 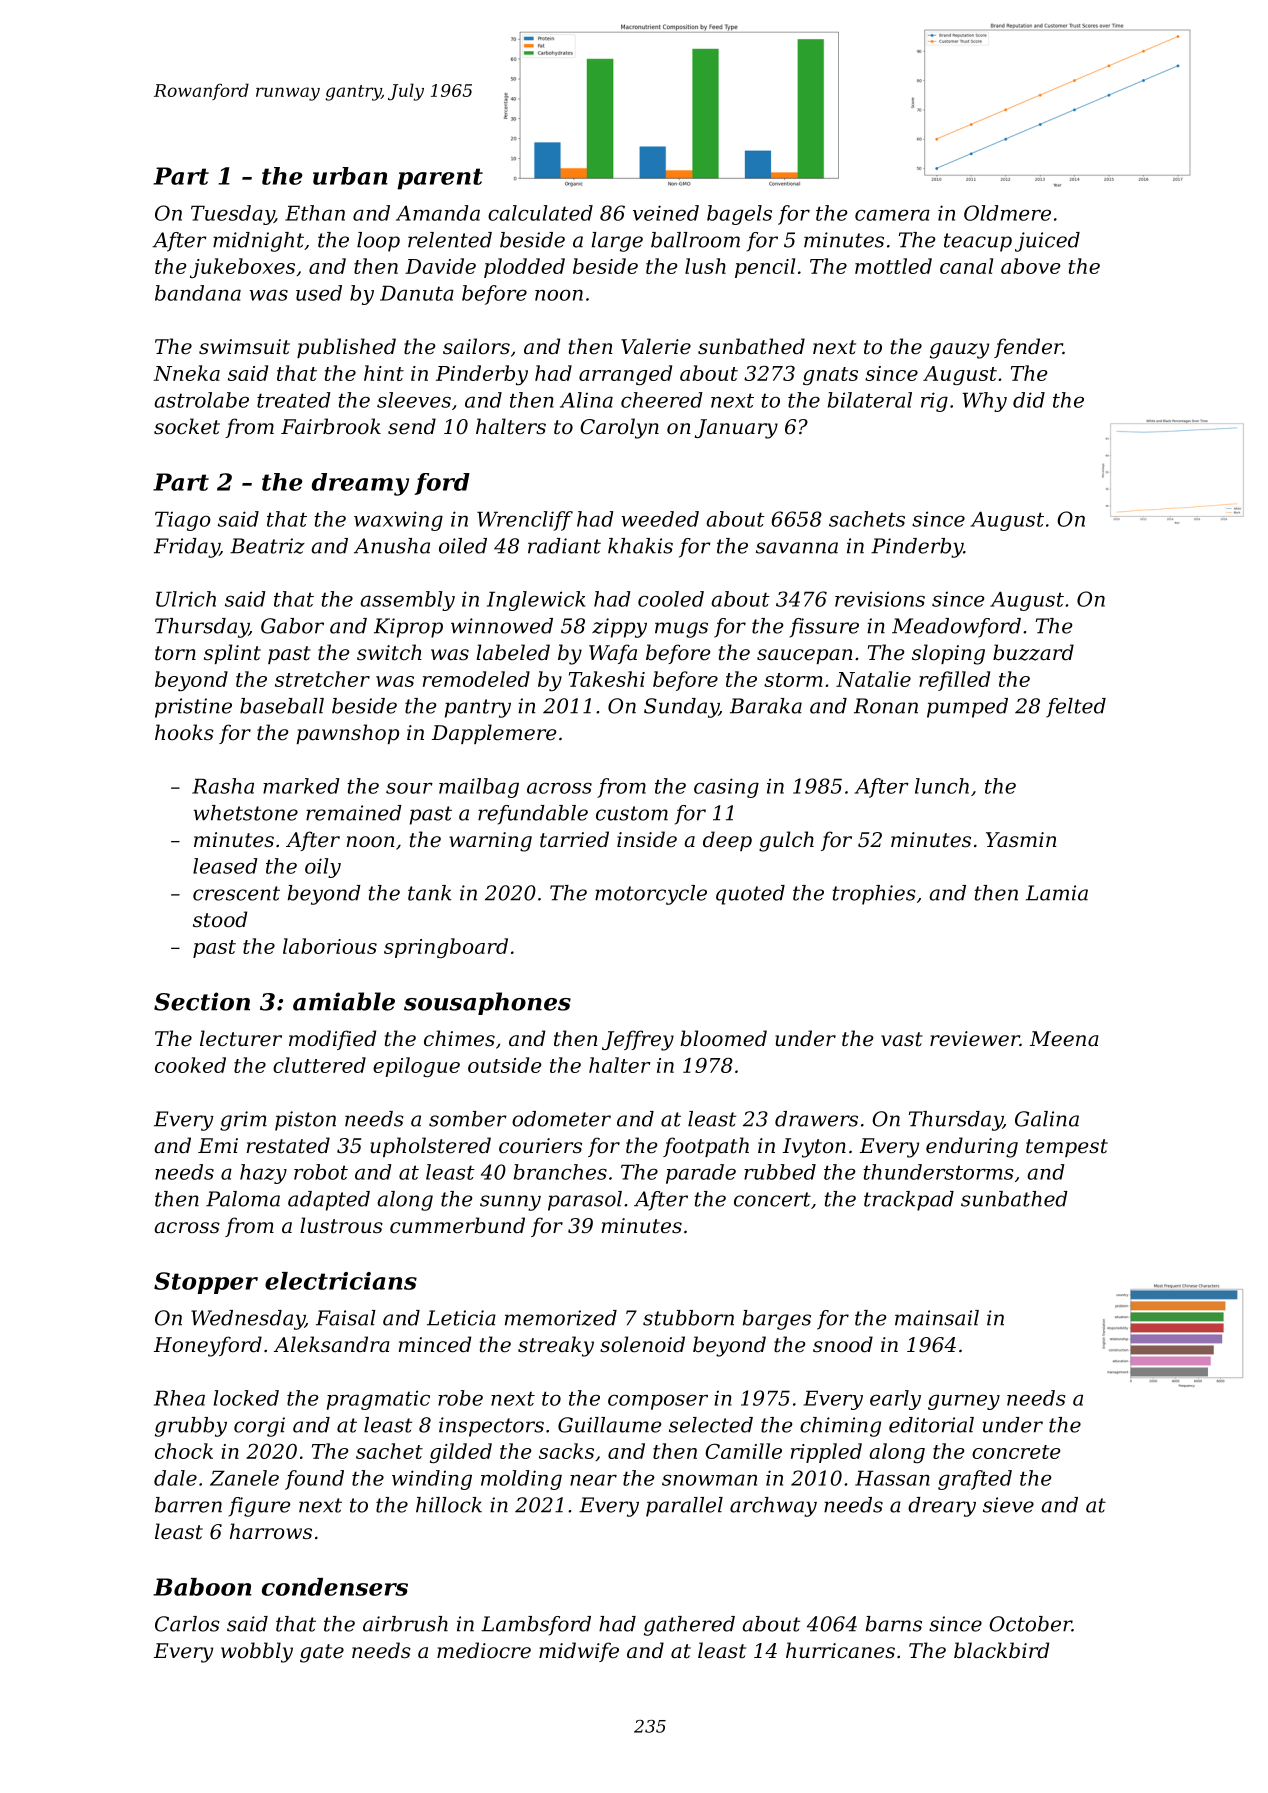 I want to click on wobbly, so click(x=257, y=1652).
